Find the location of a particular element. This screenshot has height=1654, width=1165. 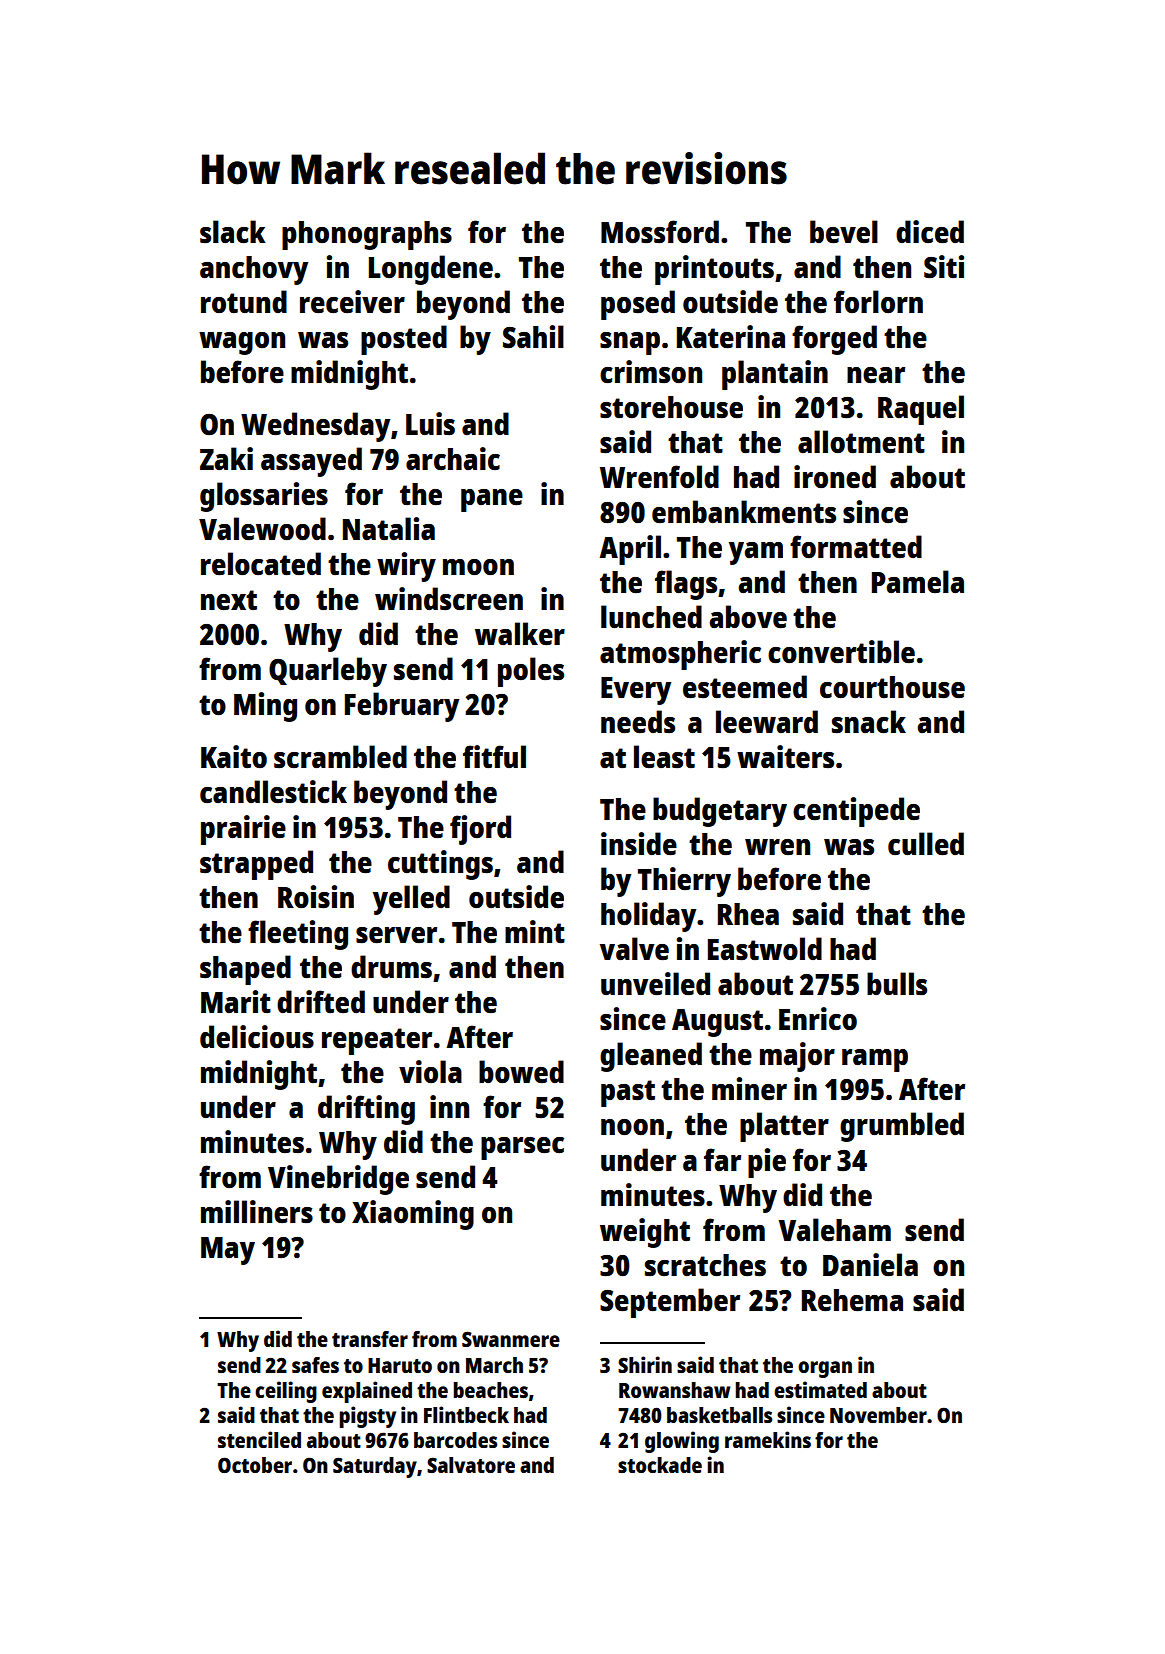

Thierry is located at coordinates (684, 882).
